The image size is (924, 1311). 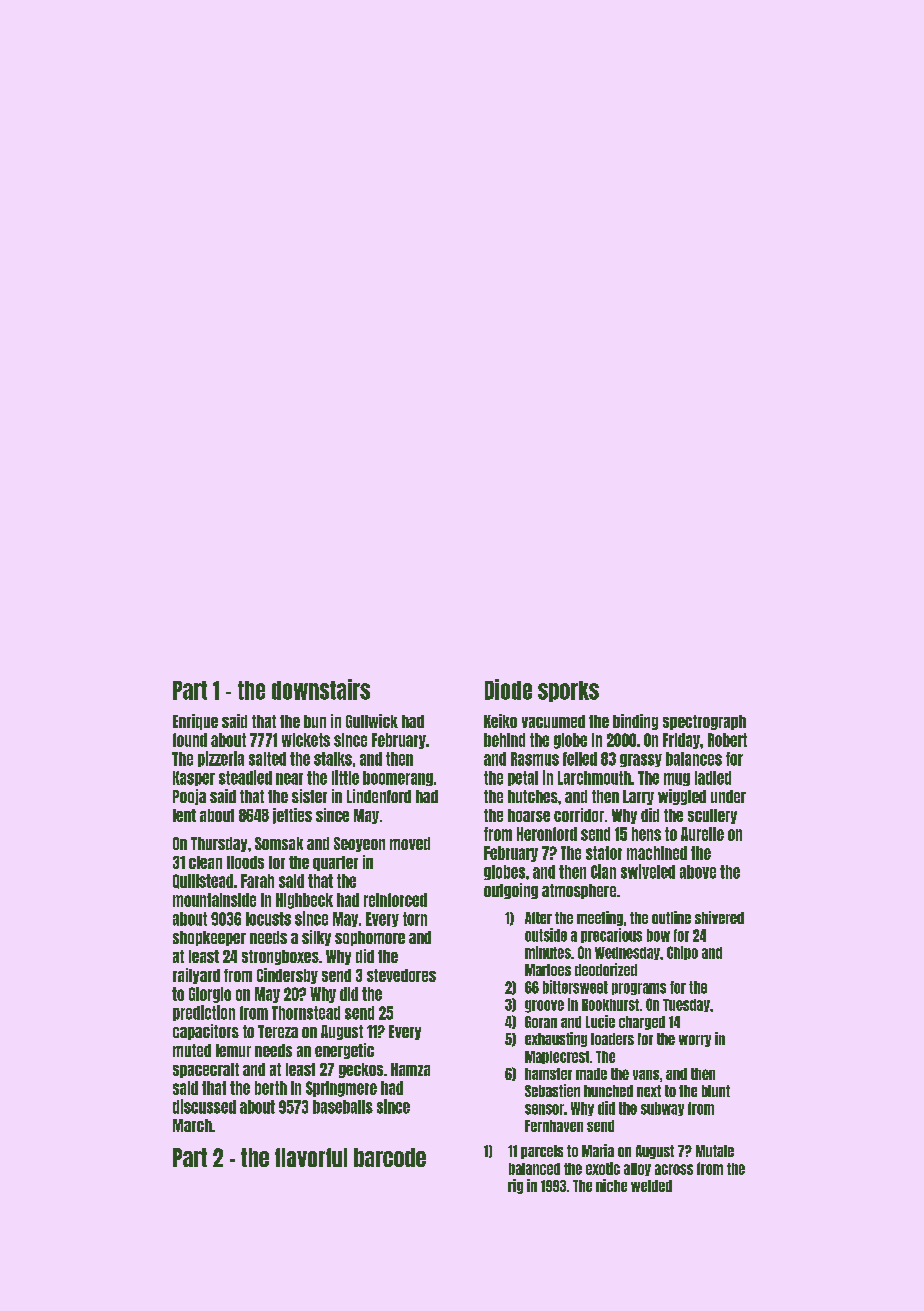 What do you see at coordinates (523, 778) in the screenshot?
I see `petal` at bounding box center [523, 778].
